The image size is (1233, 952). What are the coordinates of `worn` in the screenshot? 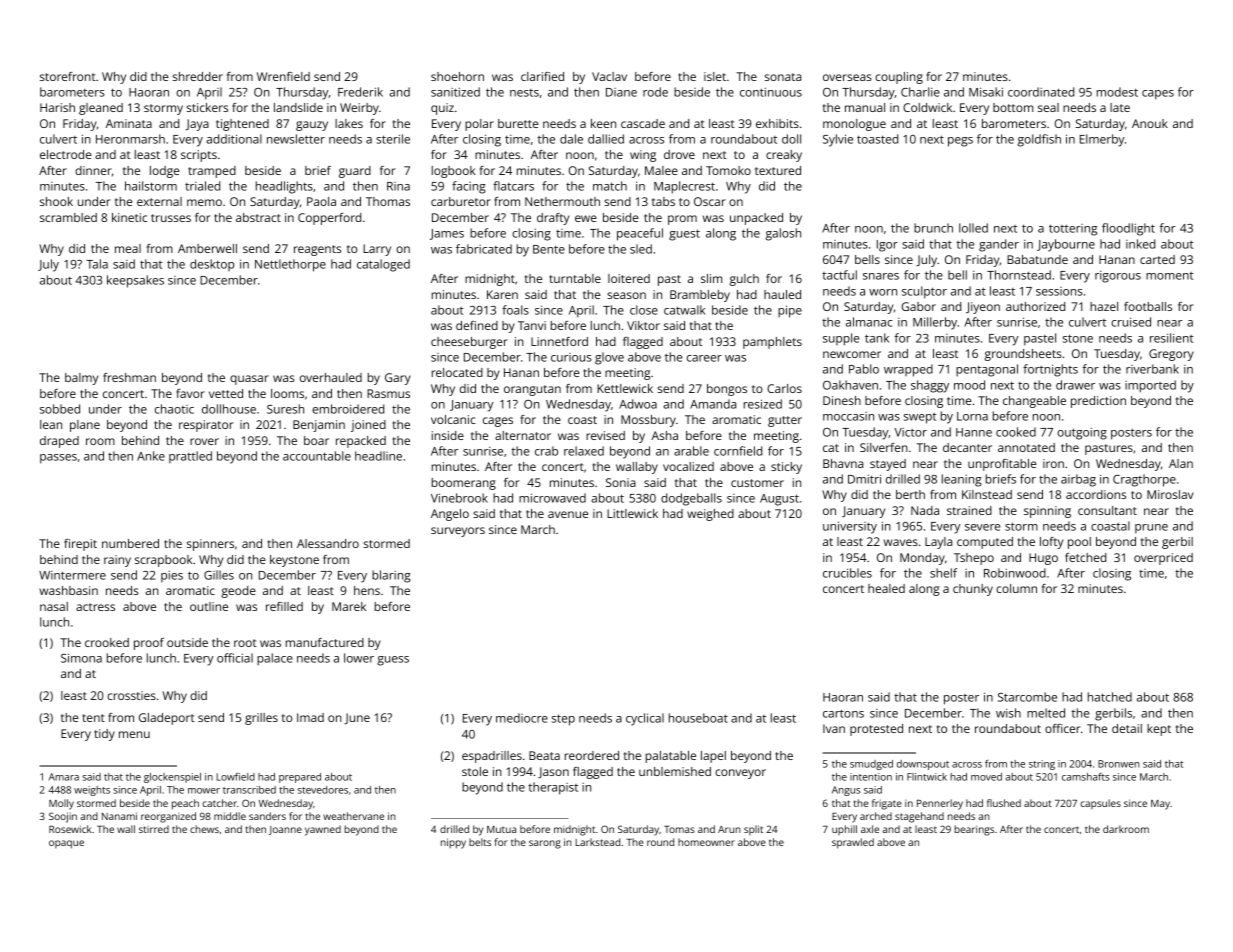 It's located at (883, 292).
